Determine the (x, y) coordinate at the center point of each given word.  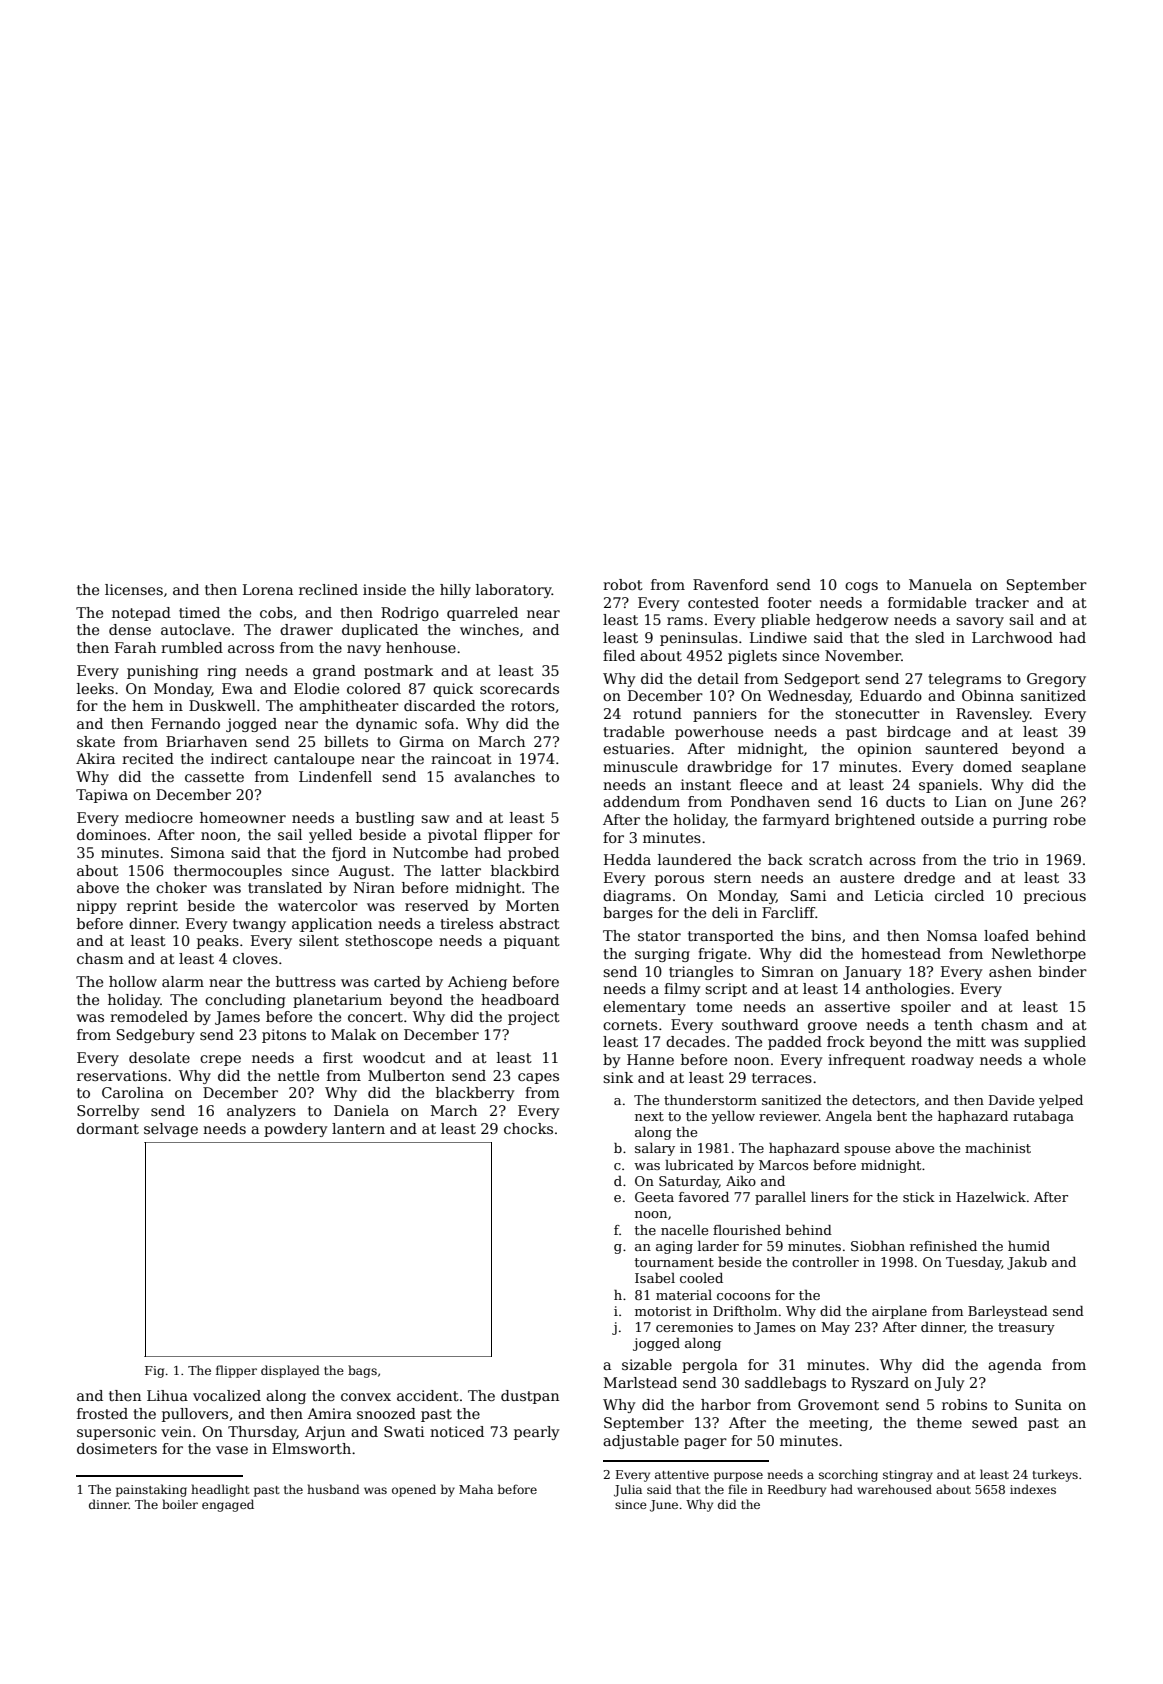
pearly (537, 1433)
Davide (1011, 1100)
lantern (358, 1128)
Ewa (237, 688)
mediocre (159, 817)
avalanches (494, 776)
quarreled (482, 614)
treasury (1026, 1329)
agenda (1015, 1366)
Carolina (133, 1092)
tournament (674, 1262)
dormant (108, 1128)
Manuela (940, 584)
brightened (875, 821)
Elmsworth (311, 1448)
